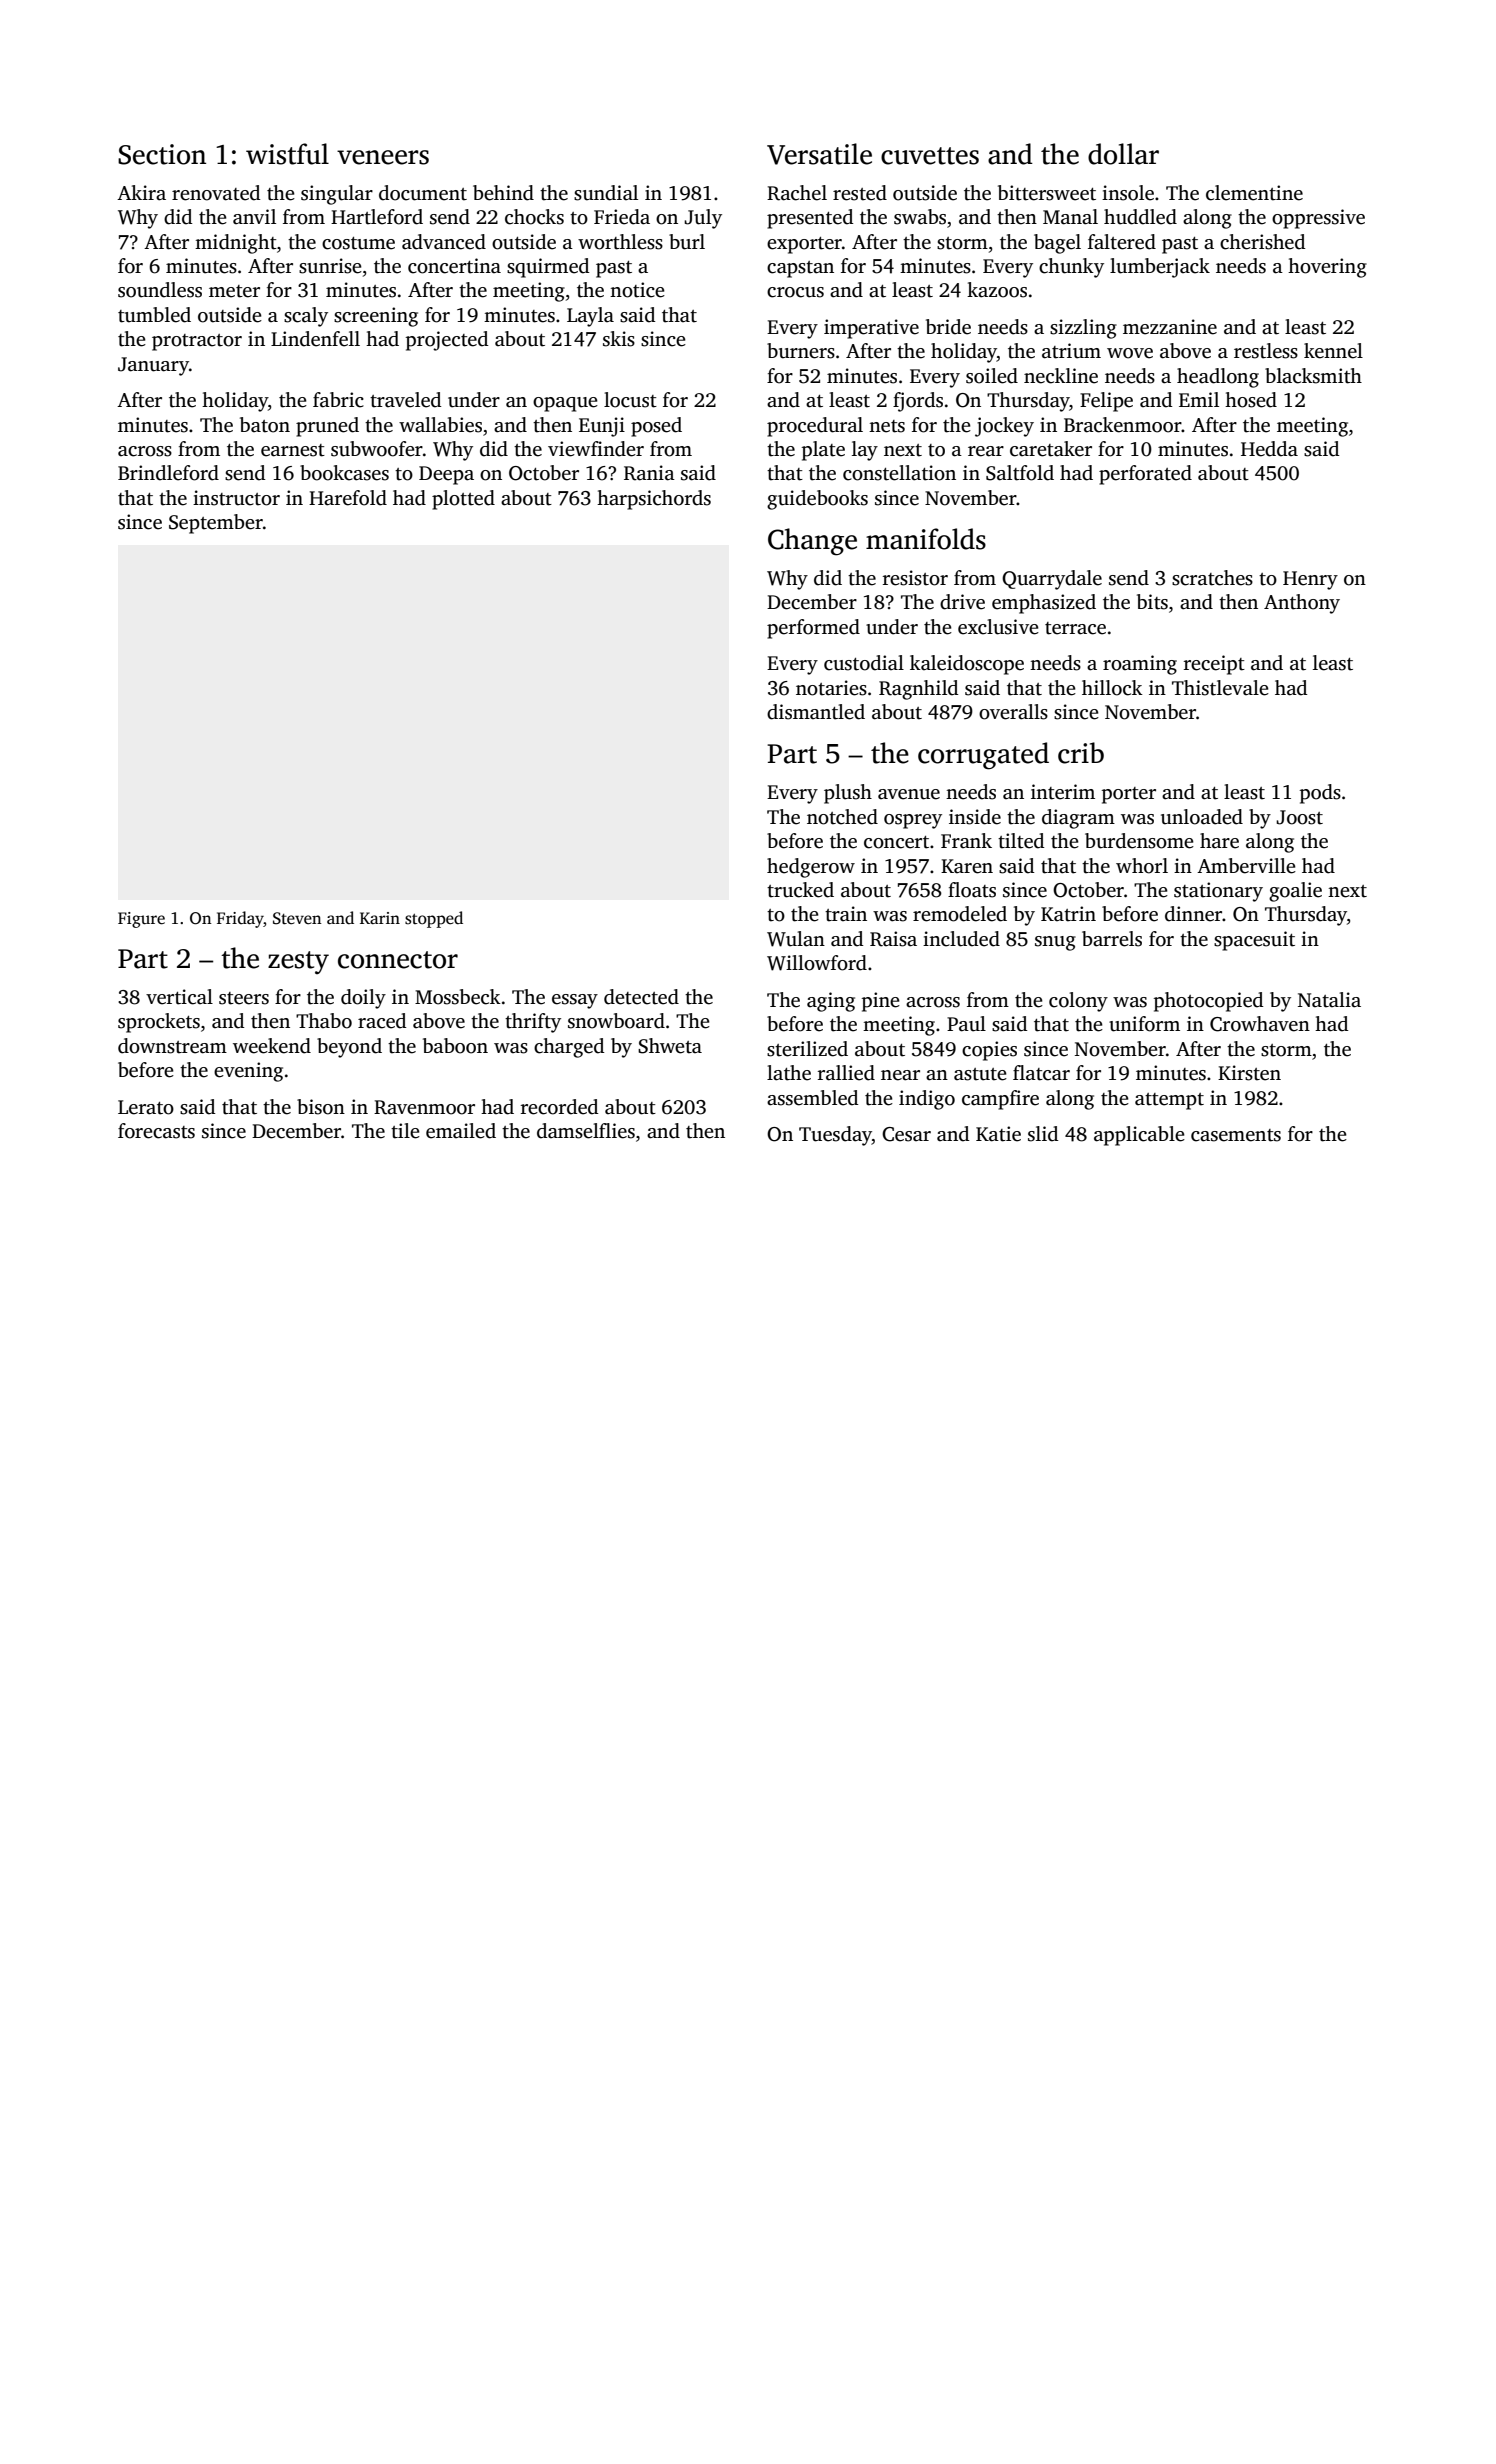 This page has width=1496, height=2464. Describe the element at coordinates (1318, 219) in the page. I see `oppressive` at that location.
